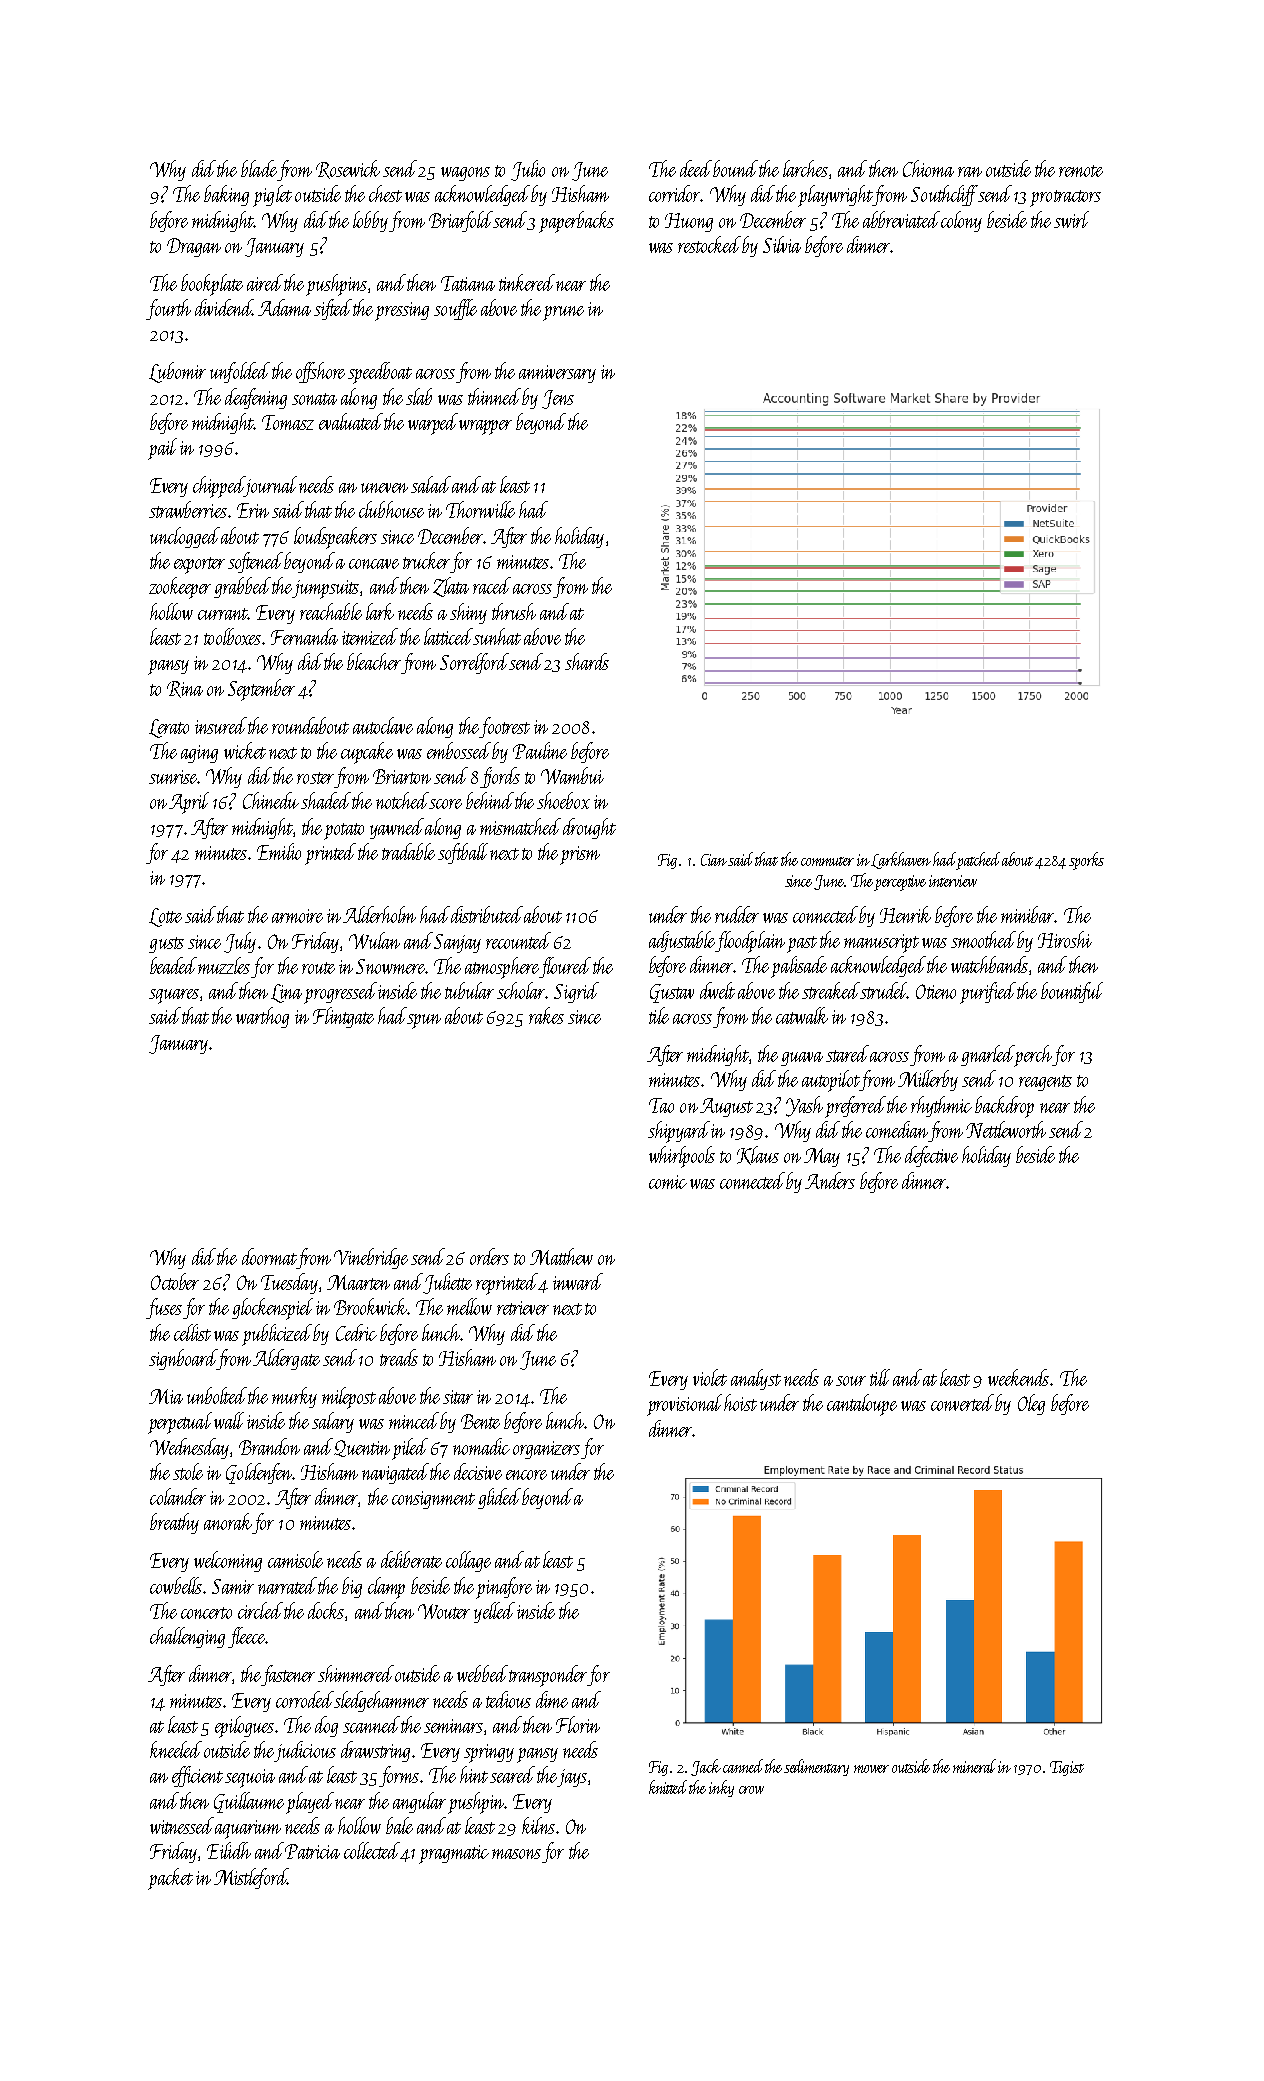  Describe the element at coordinates (1086, 861) in the screenshot. I see `sporks` at that location.
